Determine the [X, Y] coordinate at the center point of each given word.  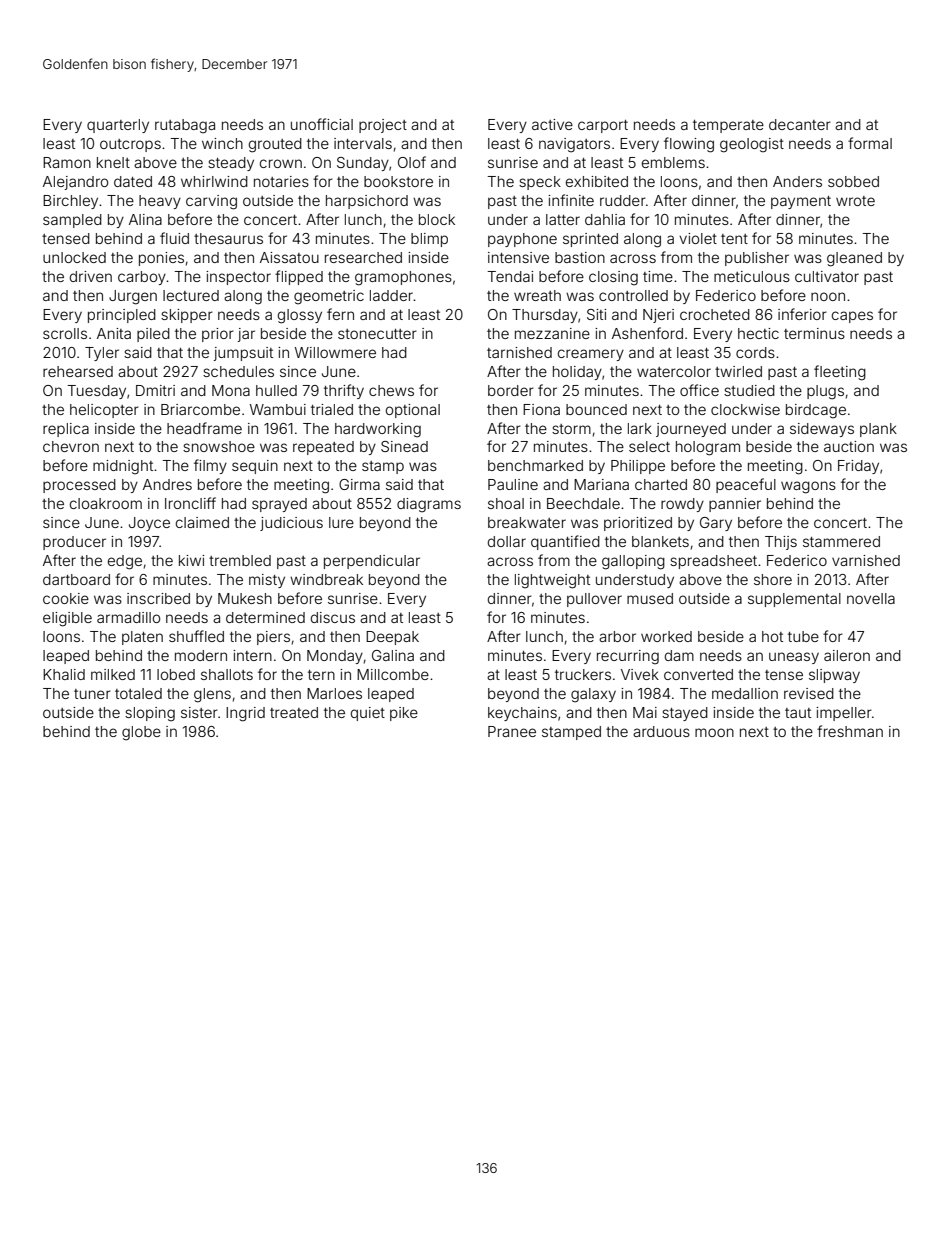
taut [798, 713]
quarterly [118, 126]
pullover [594, 600]
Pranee [512, 731]
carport [603, 126]
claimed [202, 522]
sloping [150, 714]
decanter [800, 124]
